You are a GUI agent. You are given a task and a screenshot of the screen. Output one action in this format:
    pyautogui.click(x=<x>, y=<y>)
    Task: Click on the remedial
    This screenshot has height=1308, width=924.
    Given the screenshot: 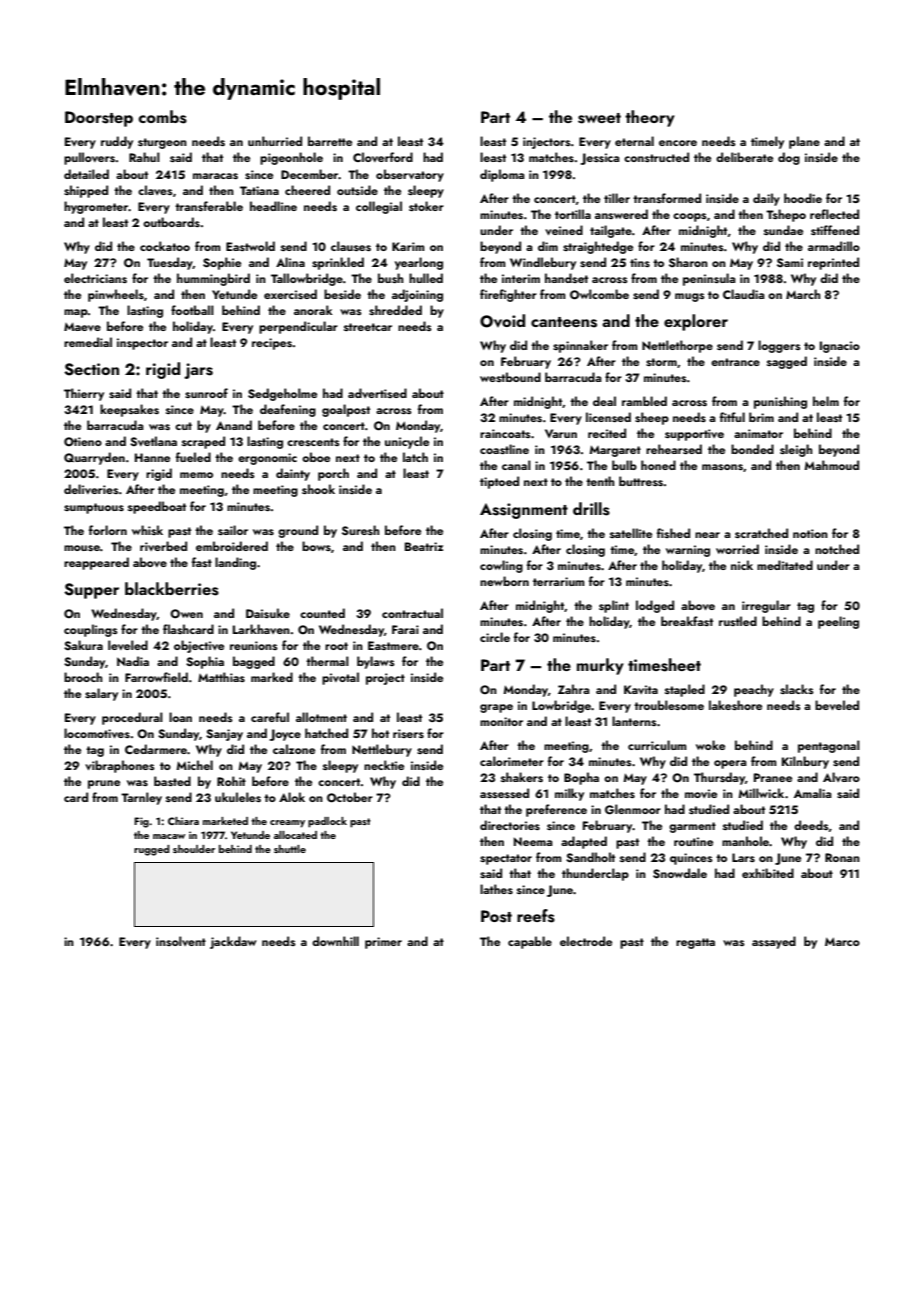 What is the action you would take?
    pyautogui.click(x=88, y=342)
